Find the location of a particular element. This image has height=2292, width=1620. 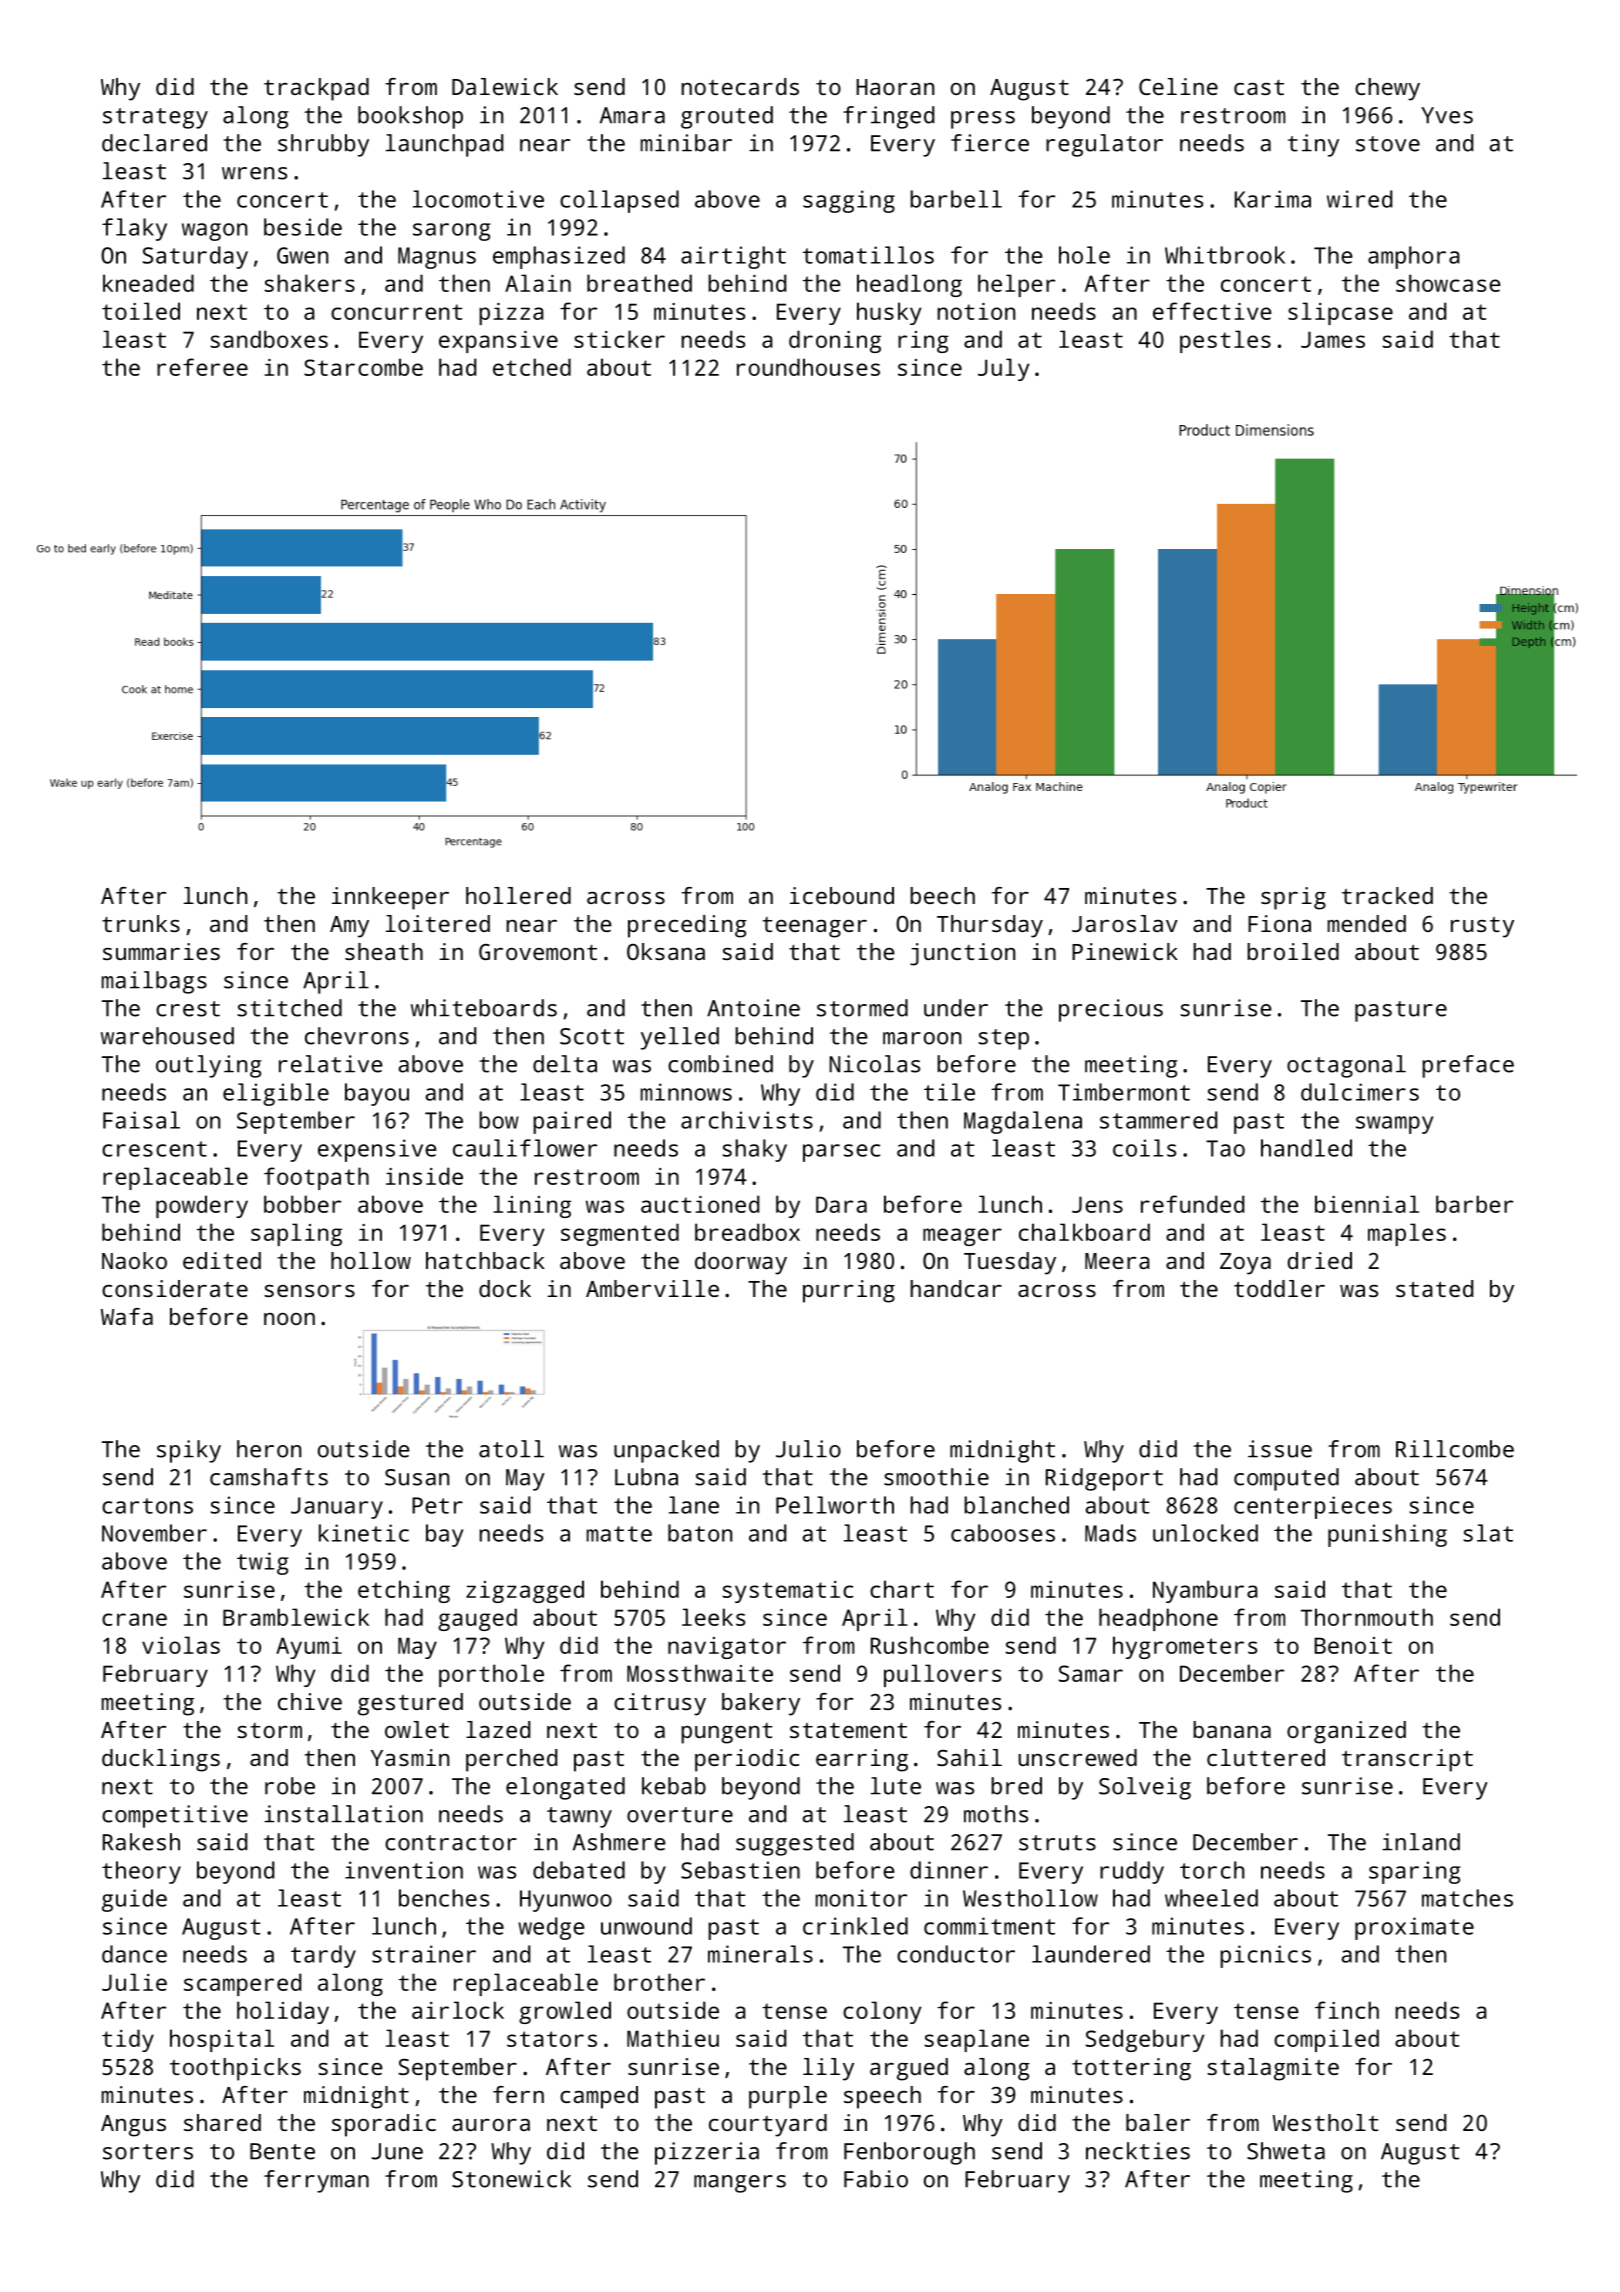

pestles is located at coordinates (1225, 341).
